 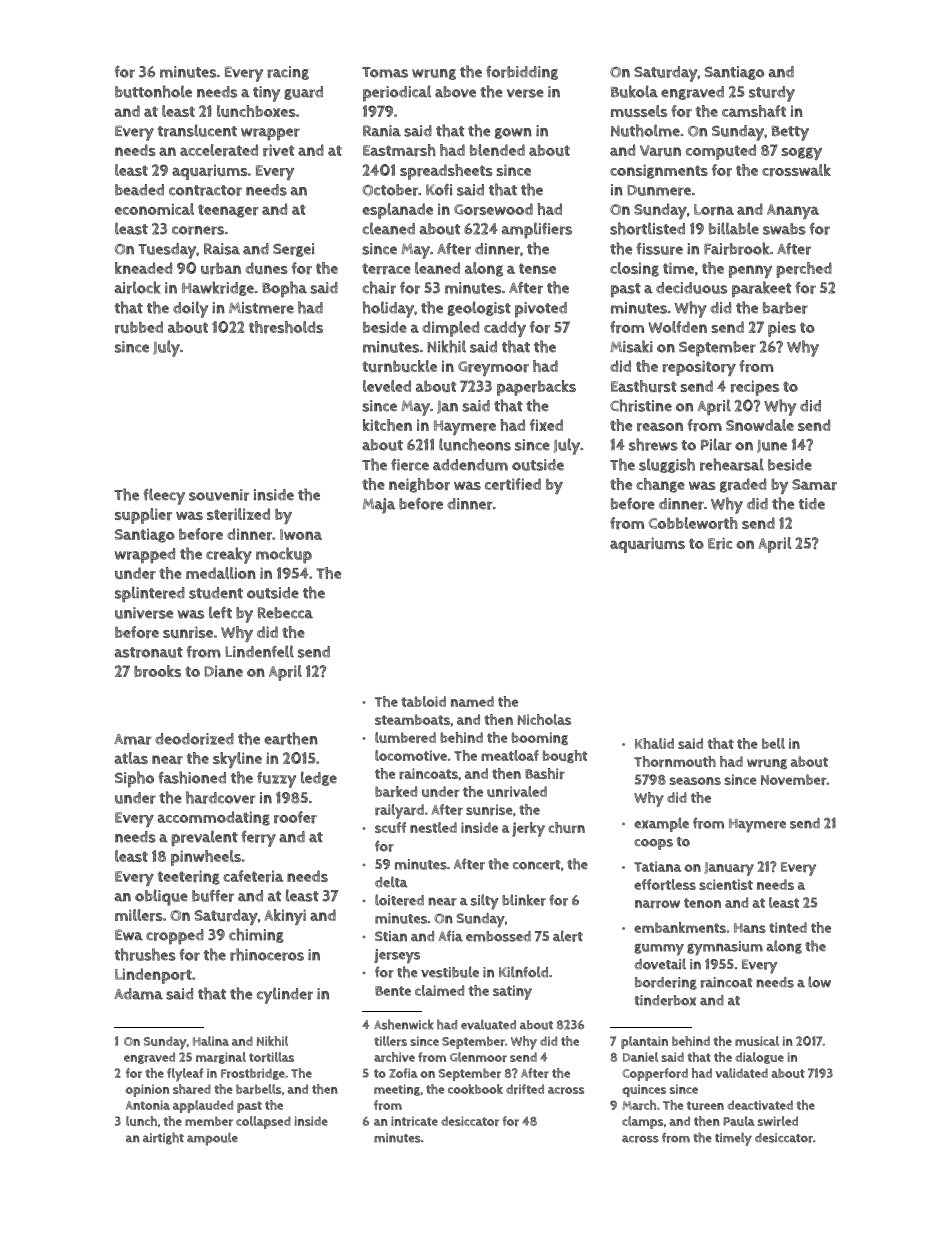 I want to click on sturdy, so click(x=772, y=94).
